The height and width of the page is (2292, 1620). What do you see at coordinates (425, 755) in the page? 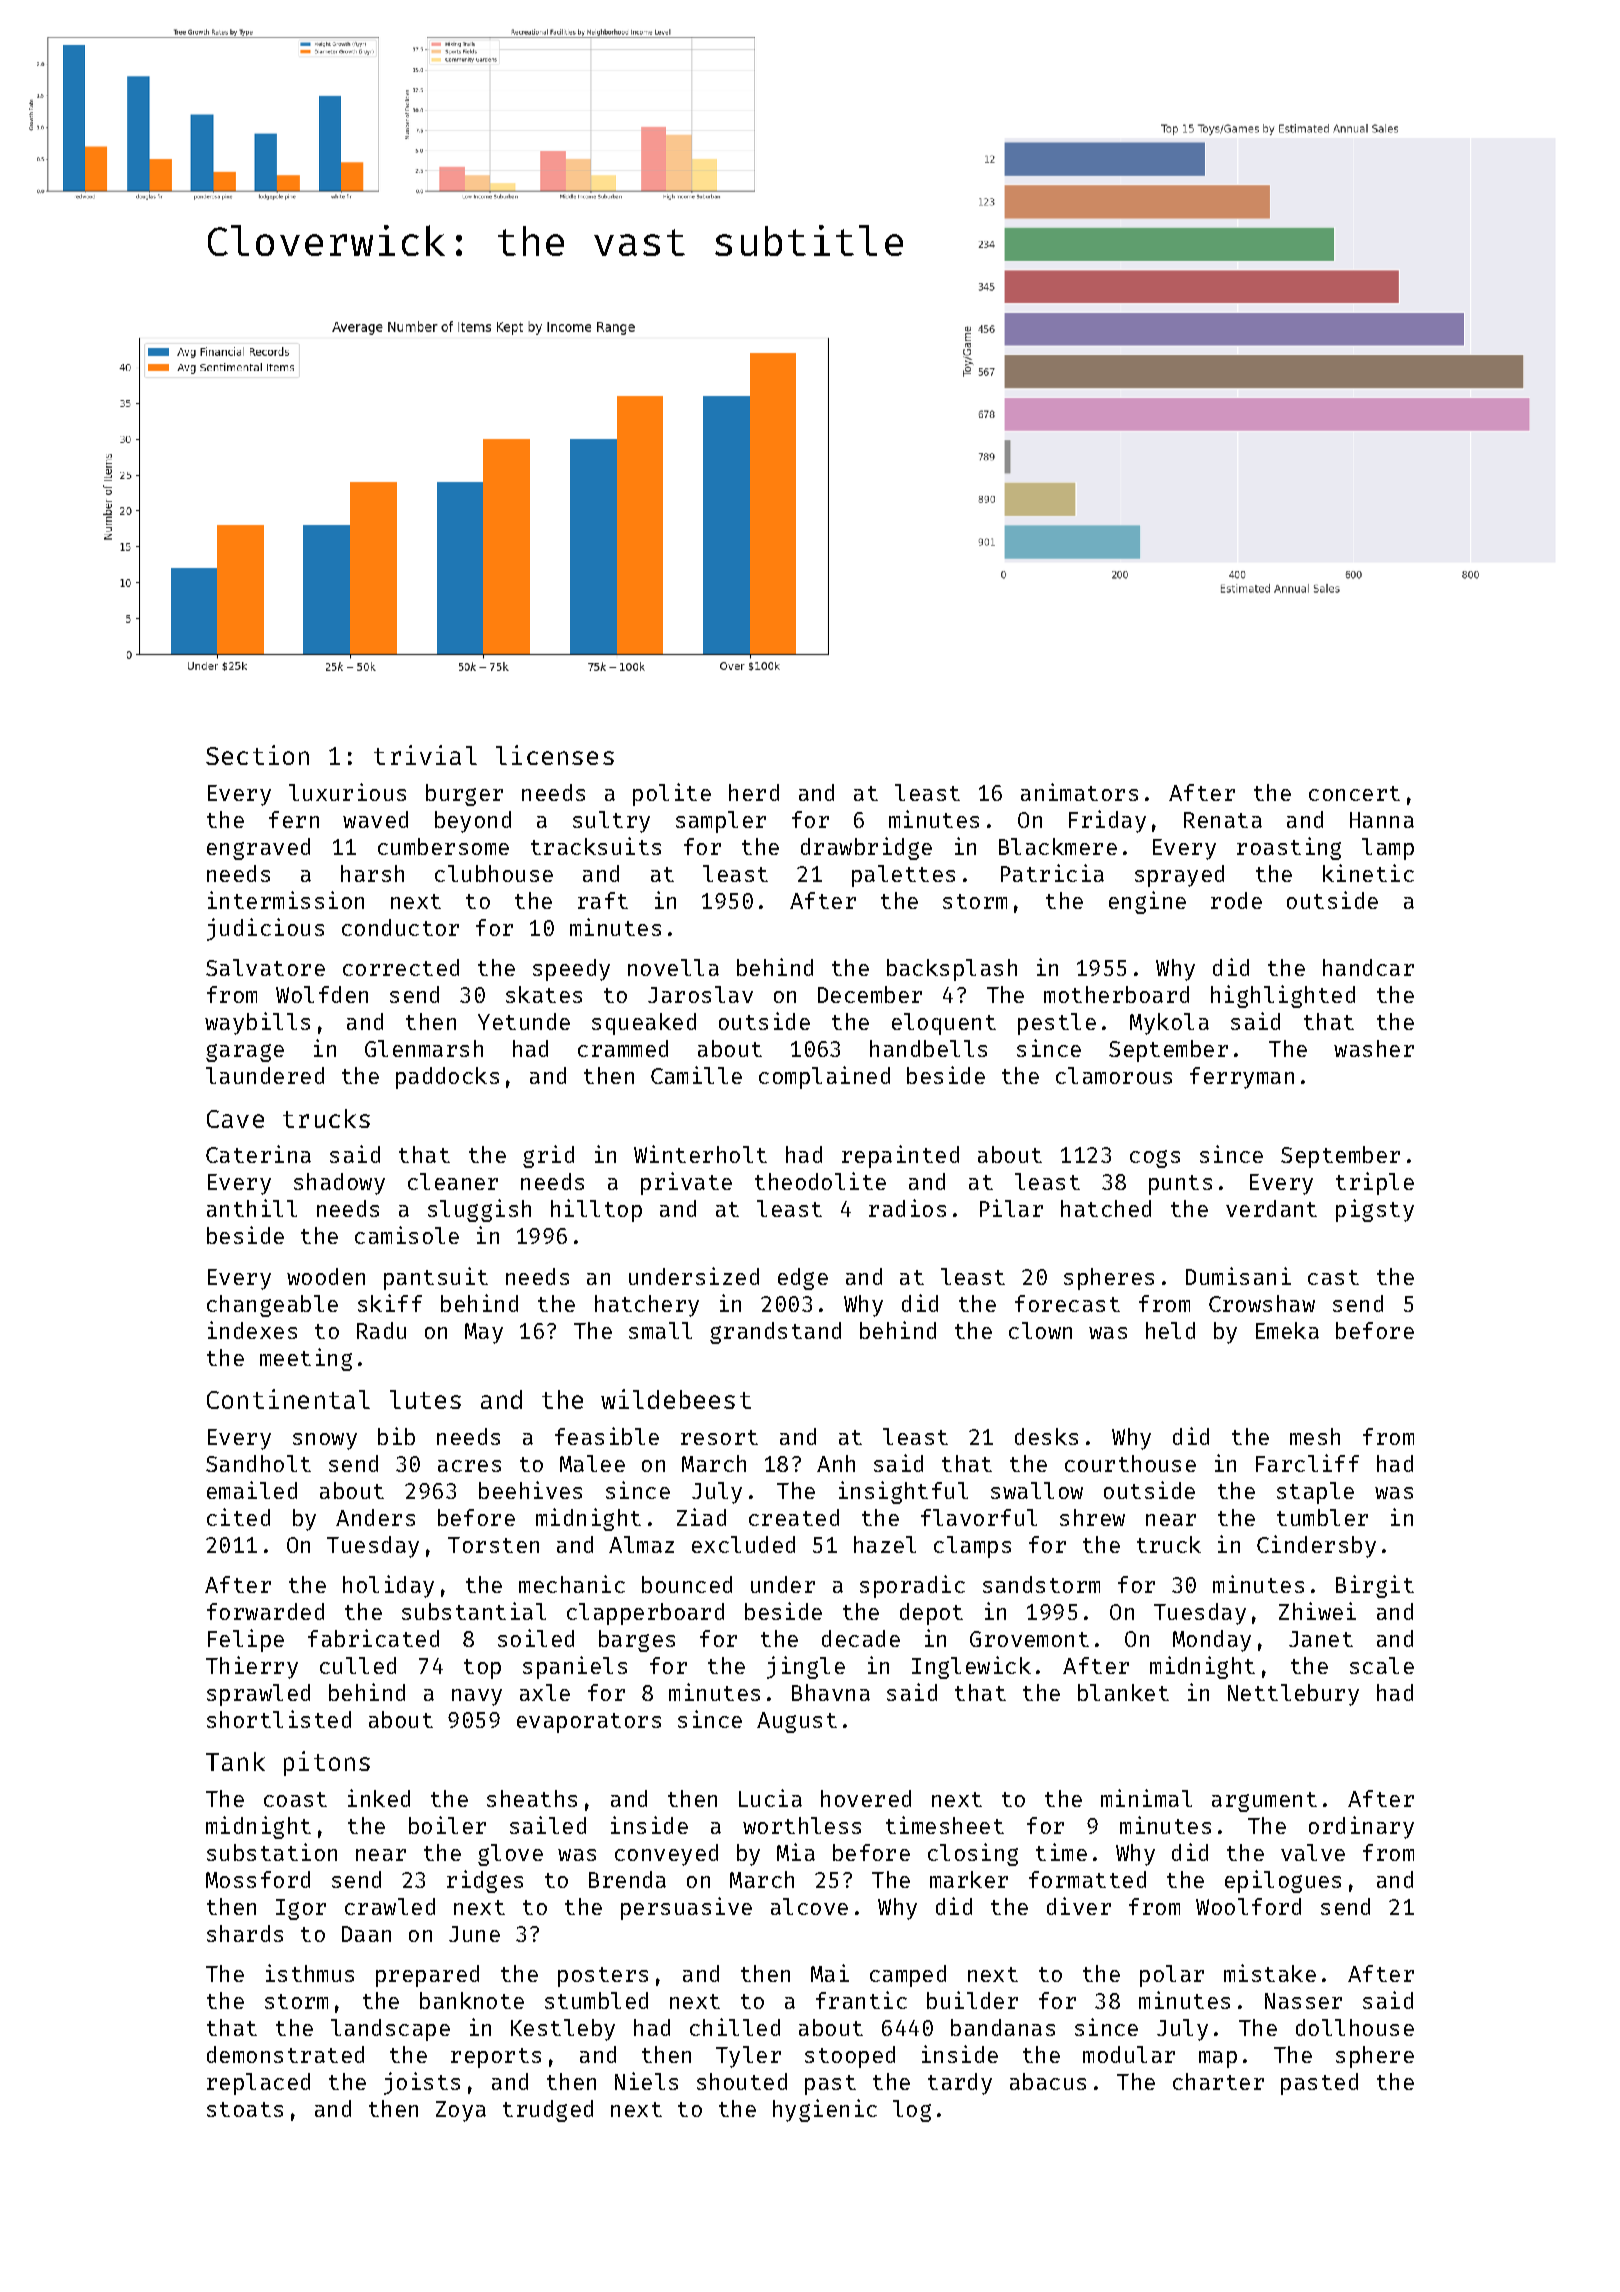
I see `trivial` at bounding box center [425, 755].
